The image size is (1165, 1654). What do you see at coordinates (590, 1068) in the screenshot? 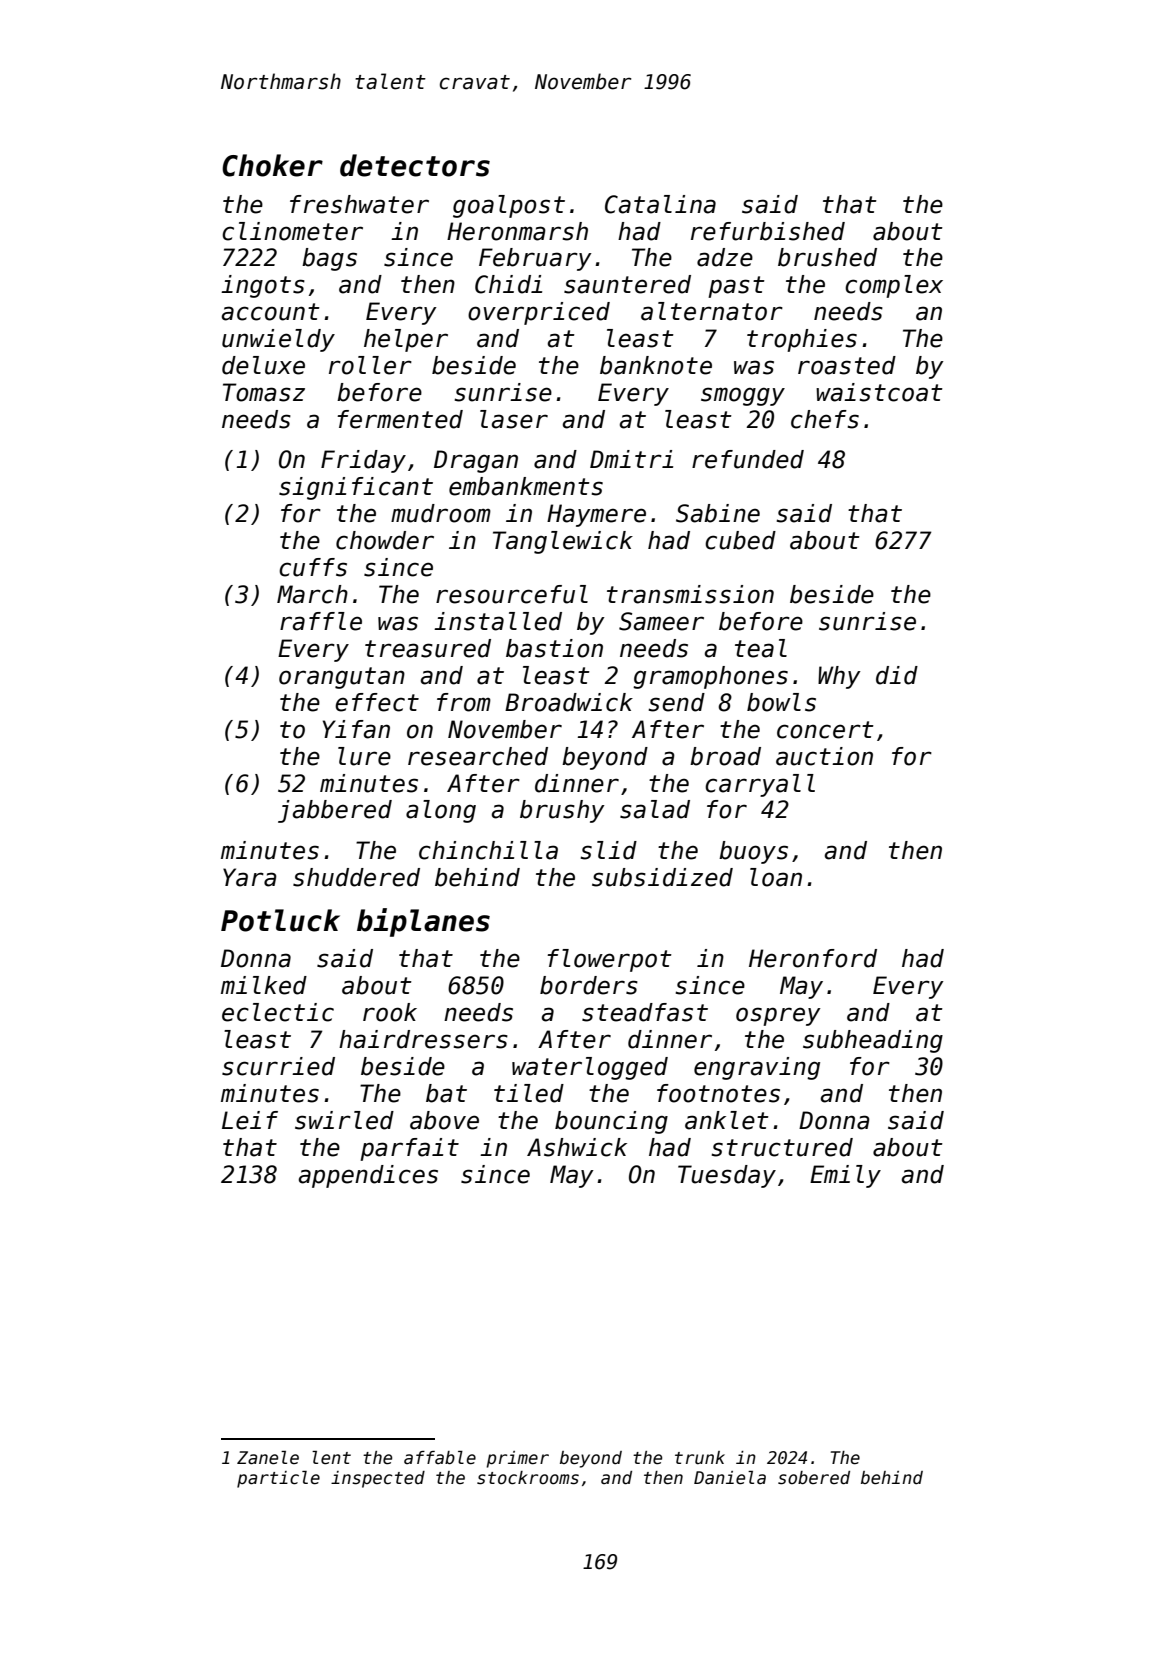
I see `waterlogged` at bounding box center [590, 1068].
